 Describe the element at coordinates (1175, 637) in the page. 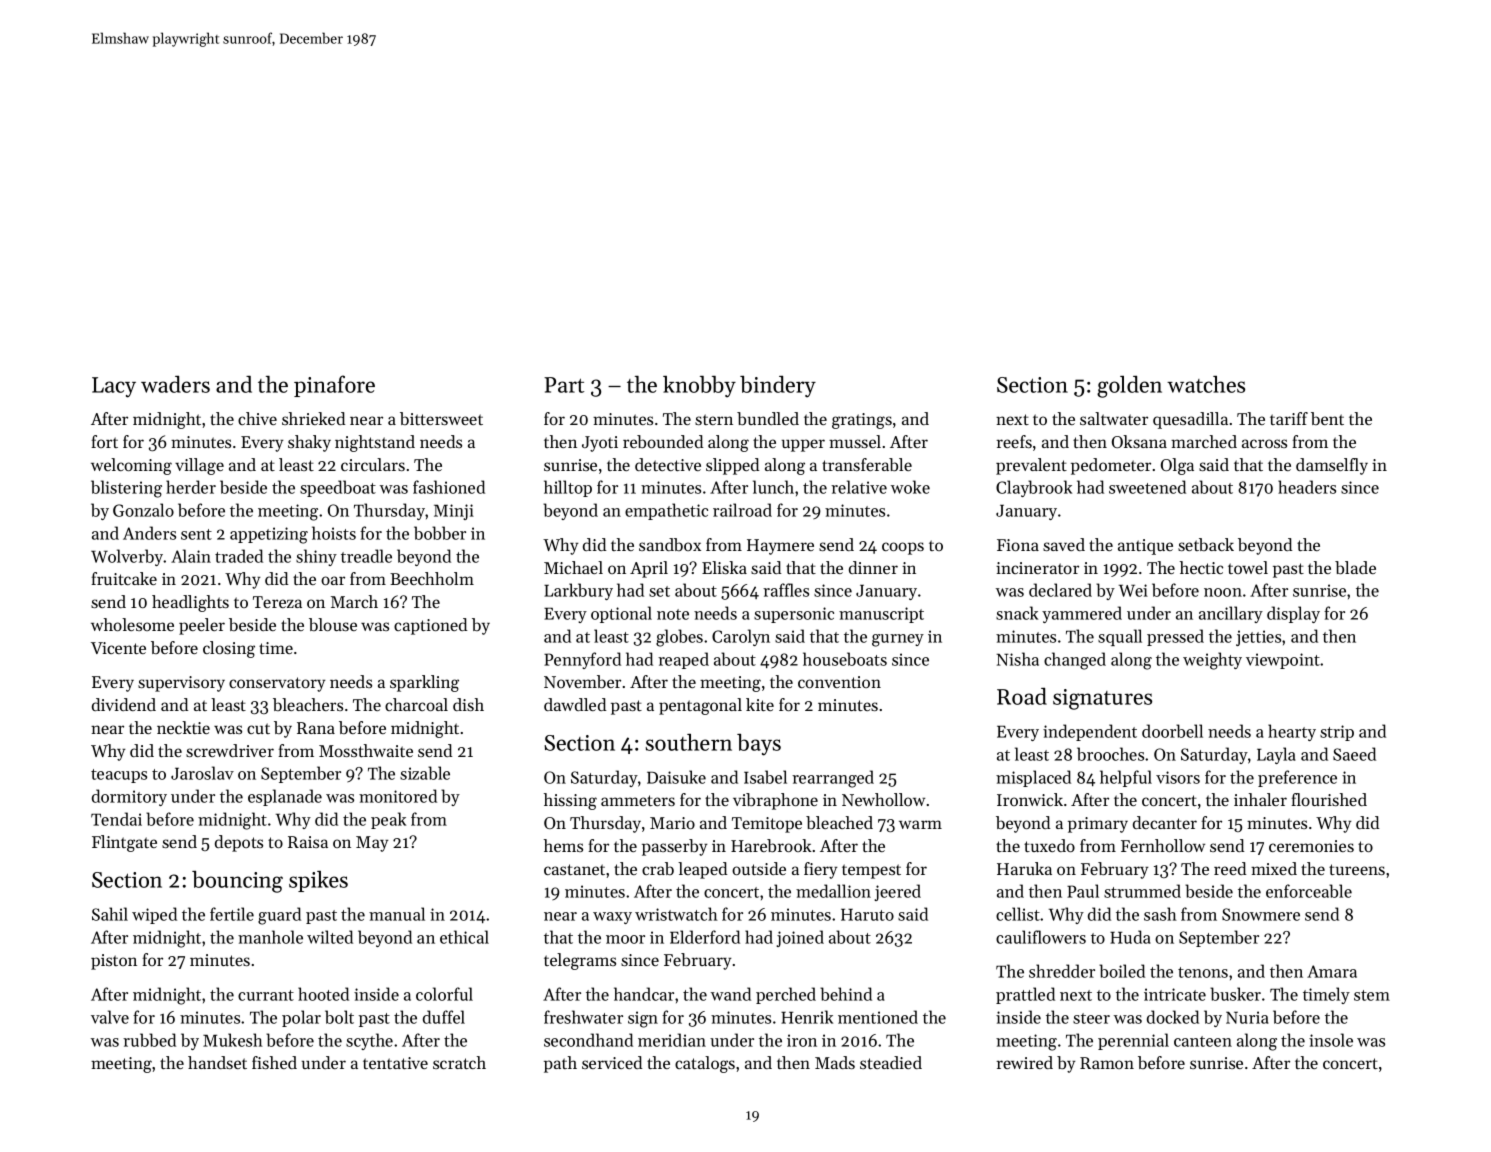

I see `pressed` at that location.
